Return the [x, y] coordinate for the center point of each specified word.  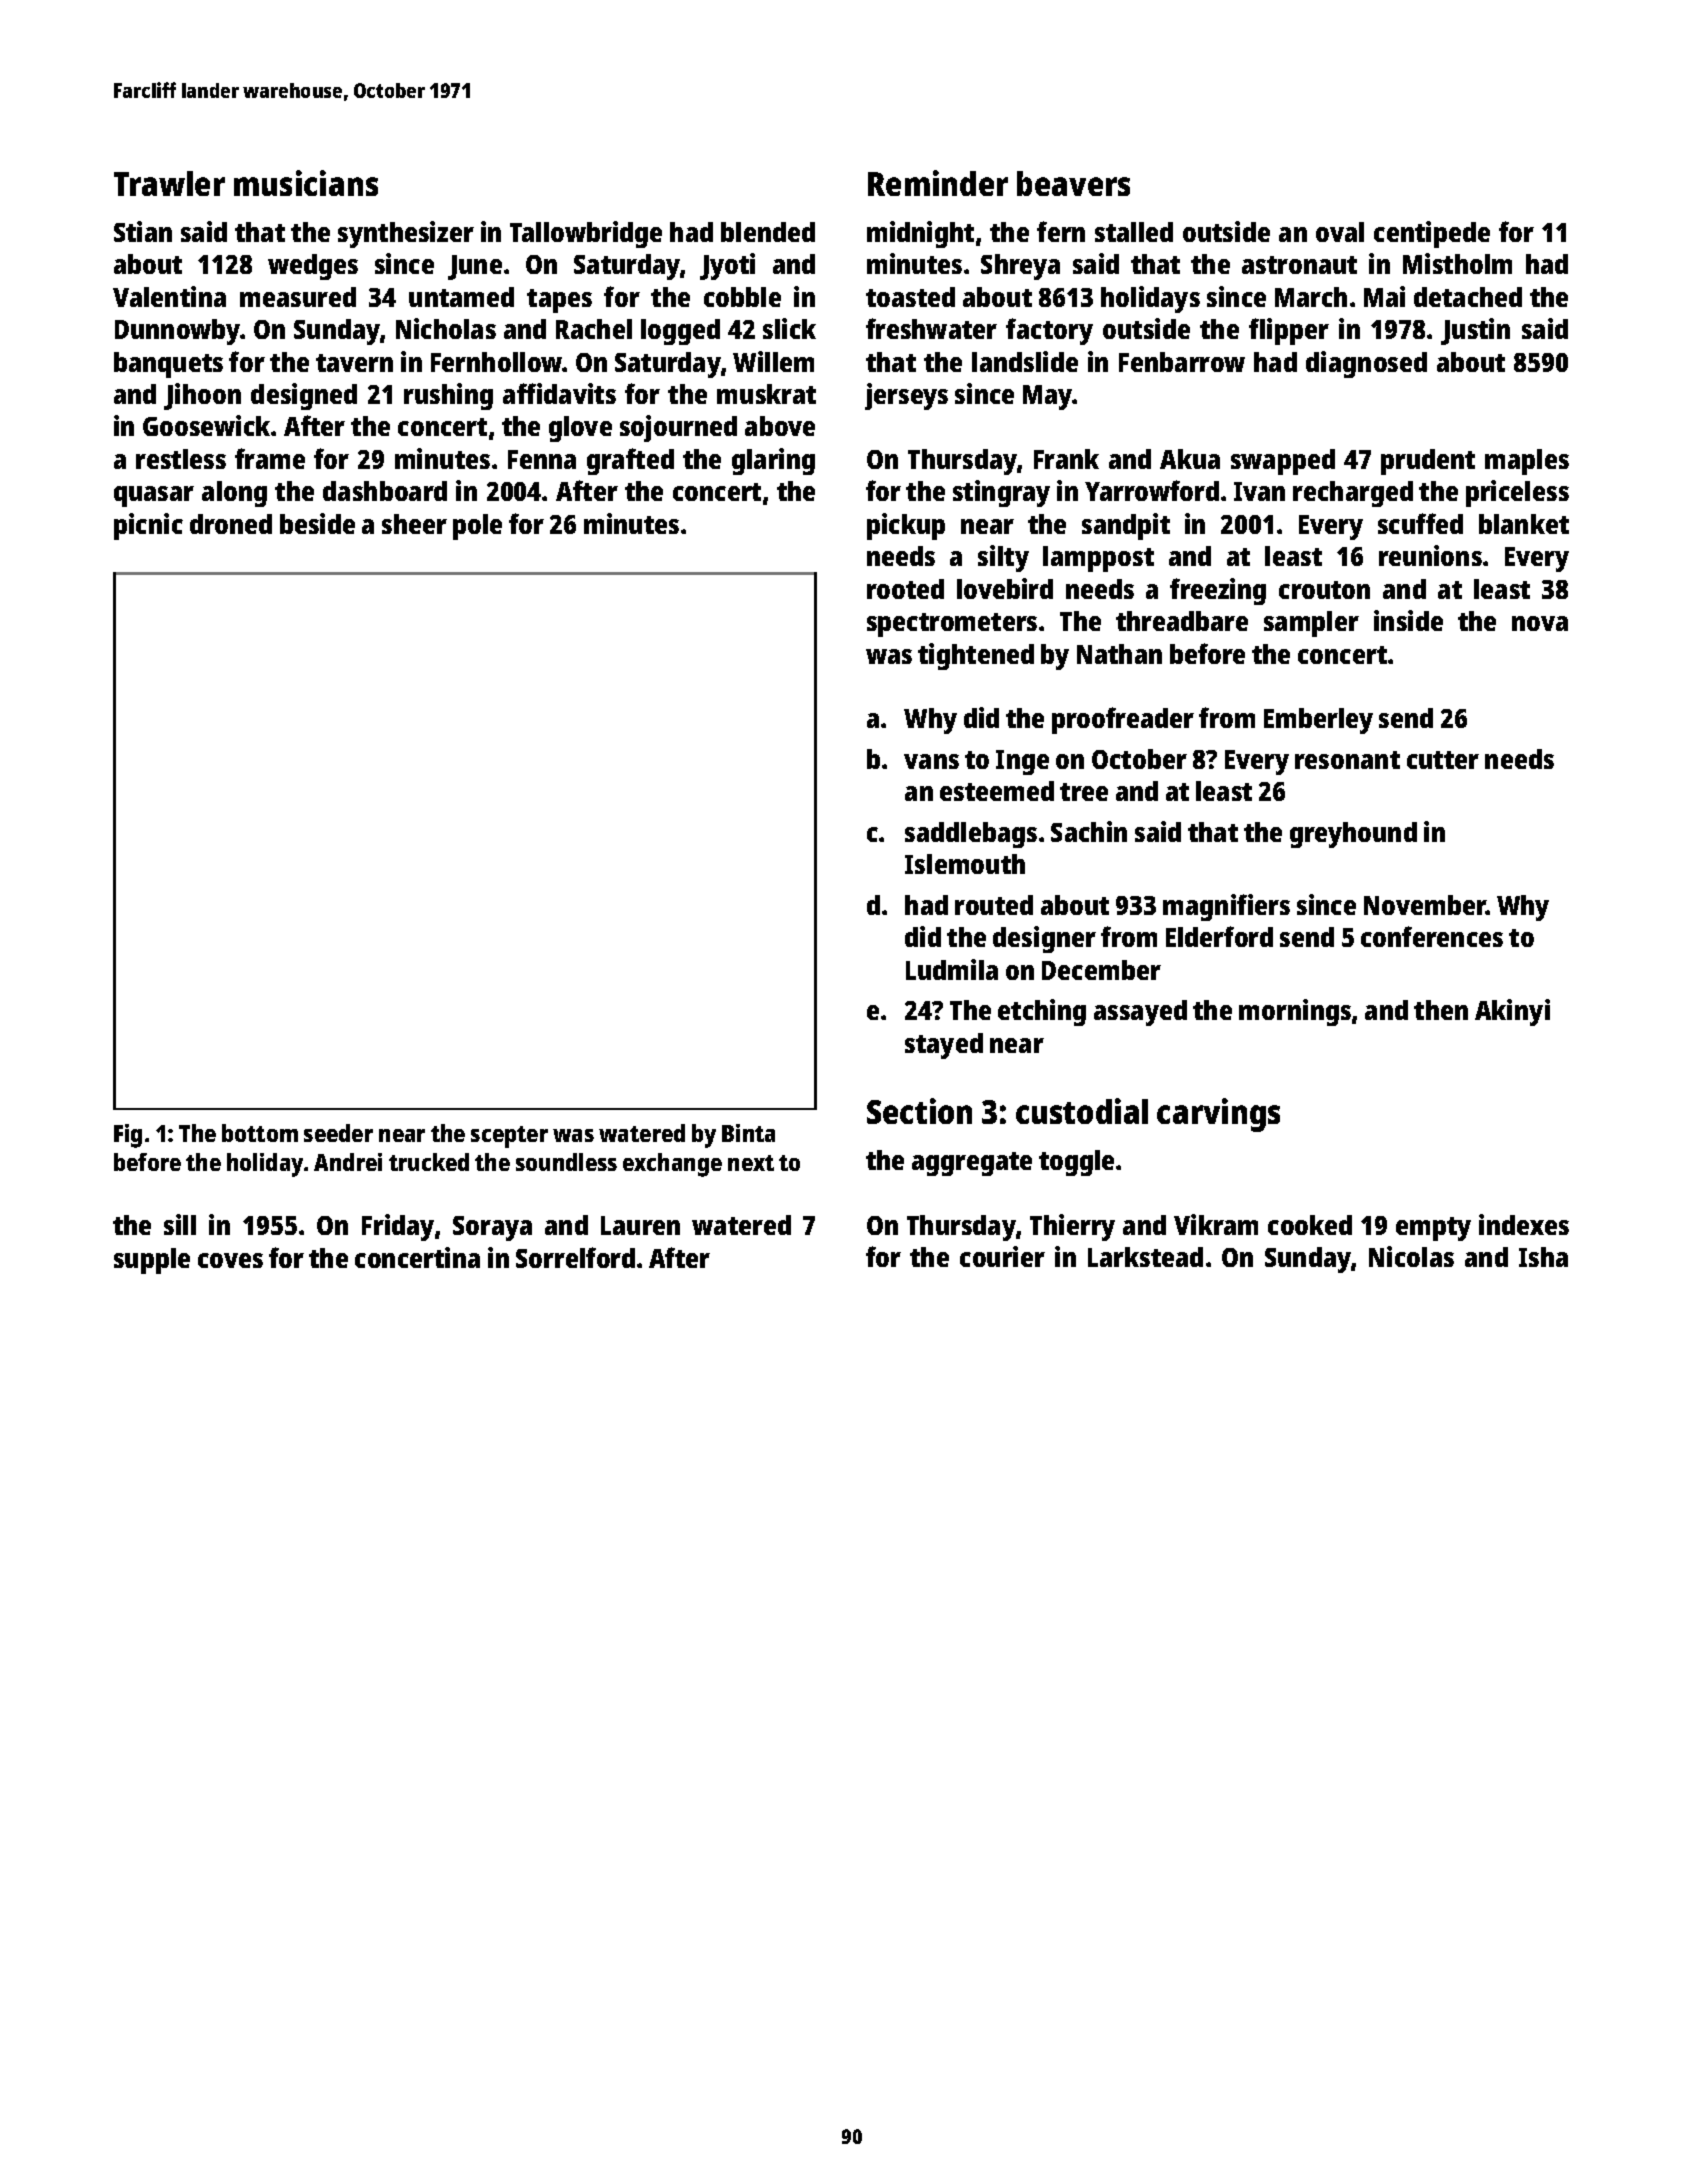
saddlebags [971, 835]
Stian [143, 231]
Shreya [1020, 267]
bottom [260, 1133]
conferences [1432, 936]
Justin [1475, 331]
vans [931, 761]
